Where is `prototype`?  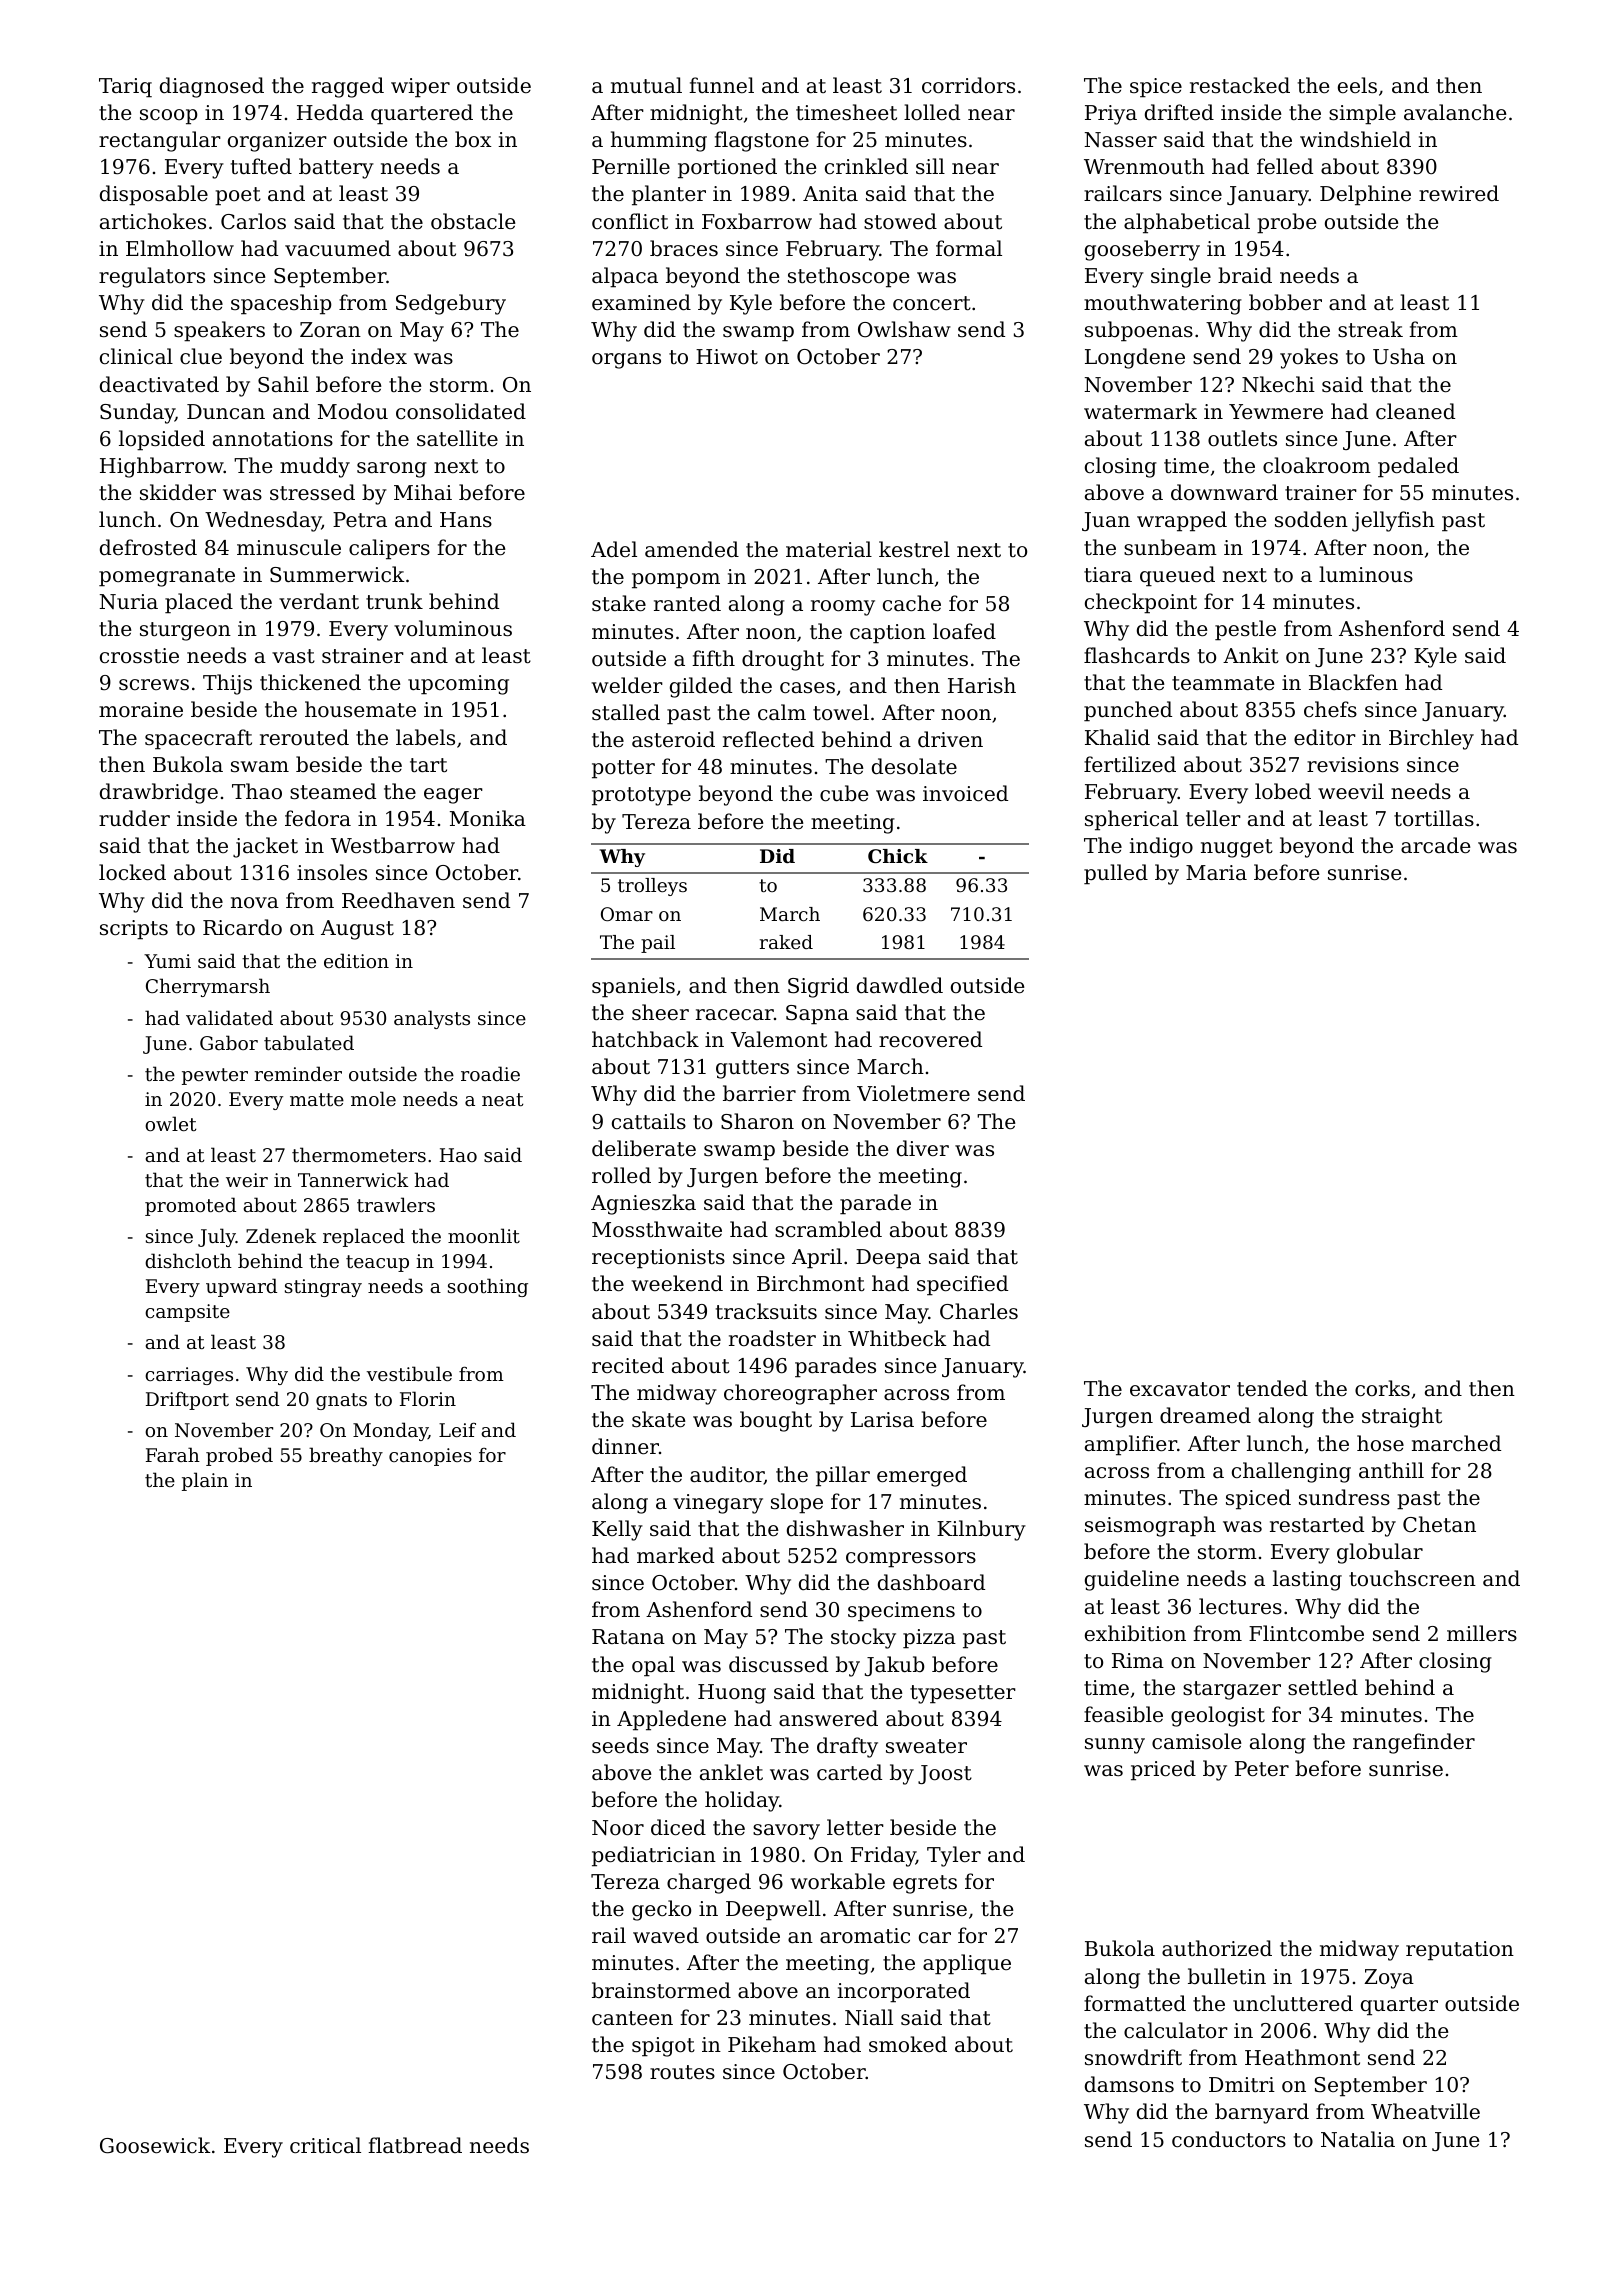
prototype is located at coordinates (641, 796).
